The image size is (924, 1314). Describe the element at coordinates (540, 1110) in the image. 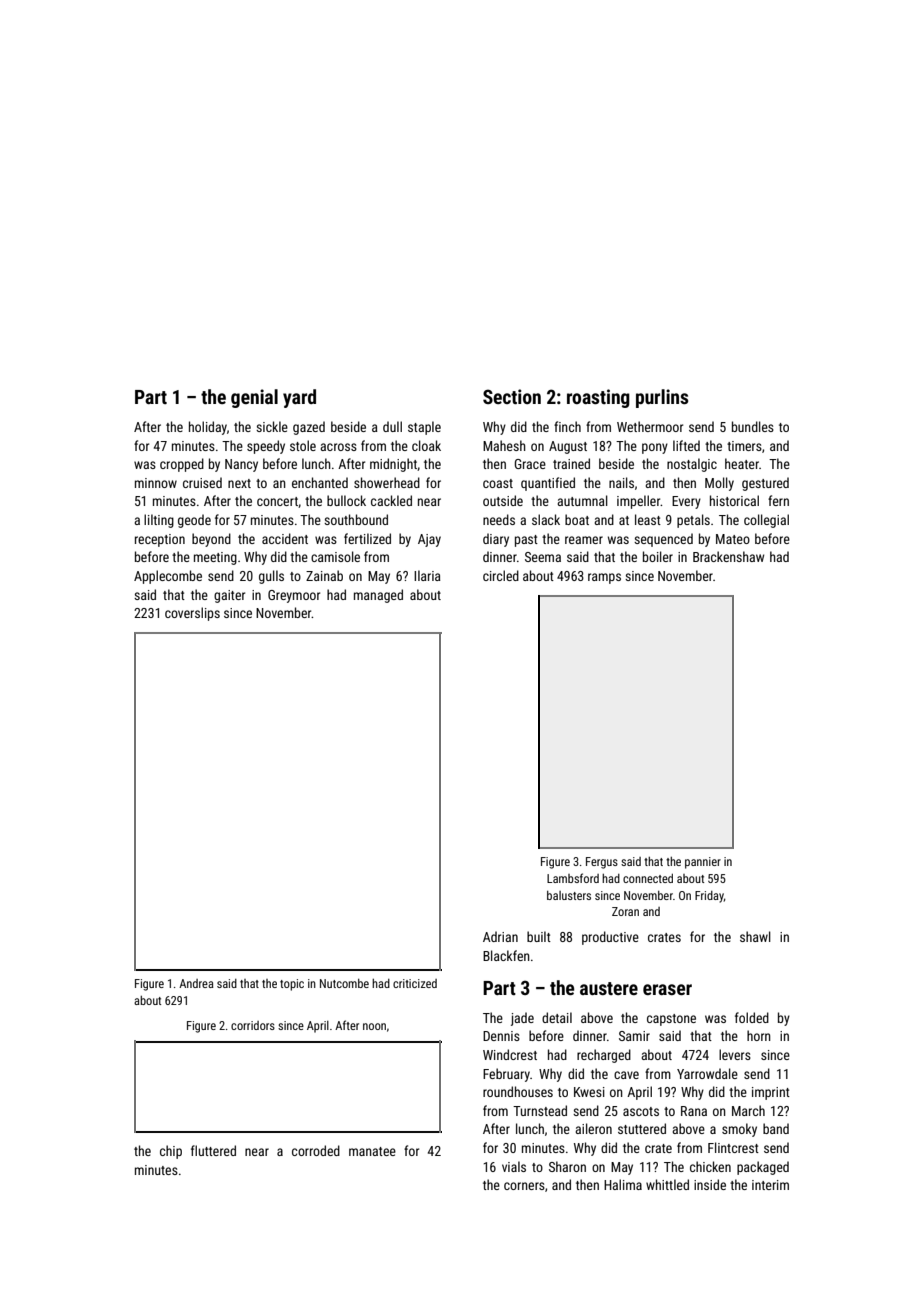

I see `Turnstead` at that location.
